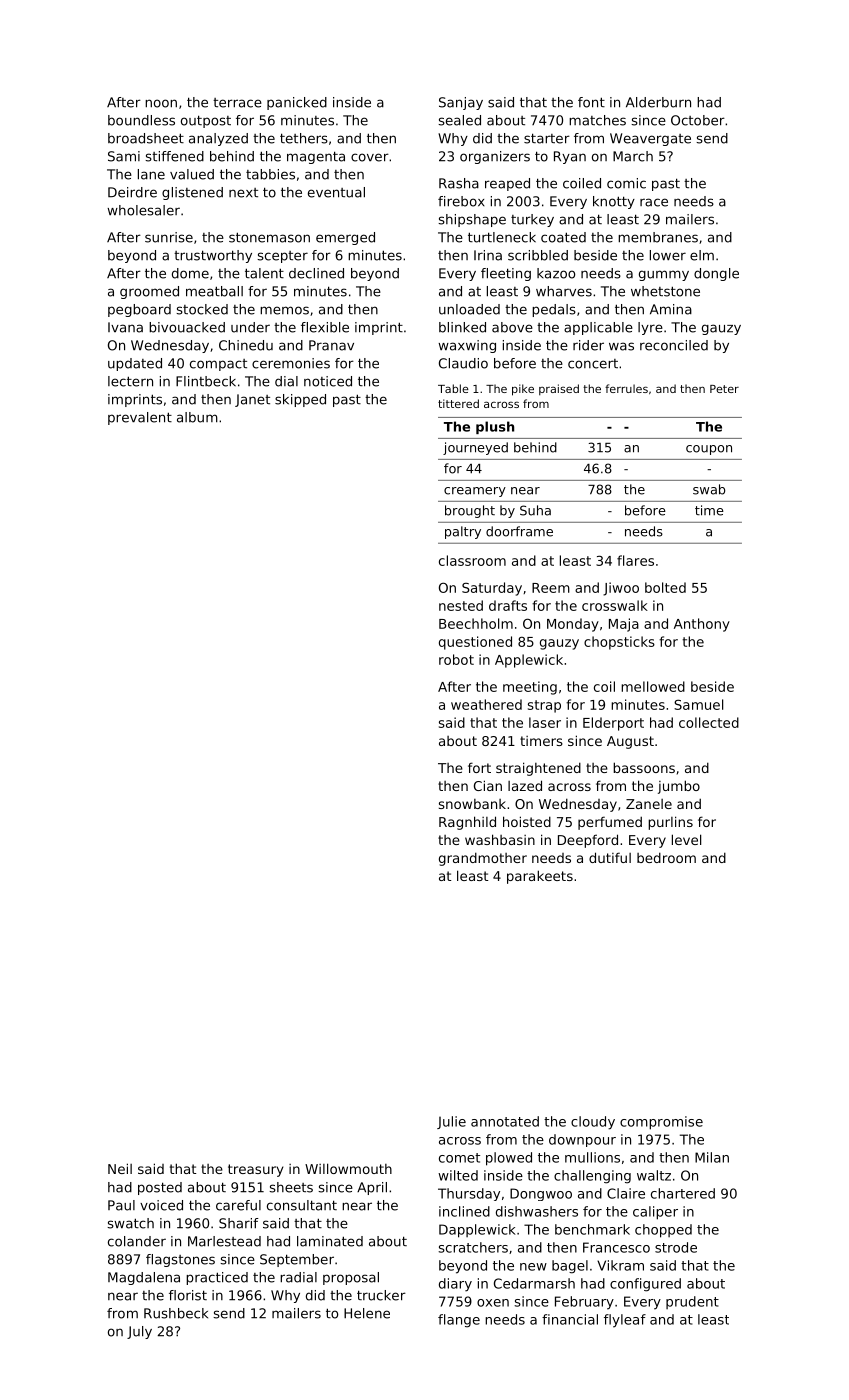 This screenshot has width=849, height=1400. What do you see at coordinates (591, 102) in the screenshot?
I see `font` at bounding box center [591, 102].
